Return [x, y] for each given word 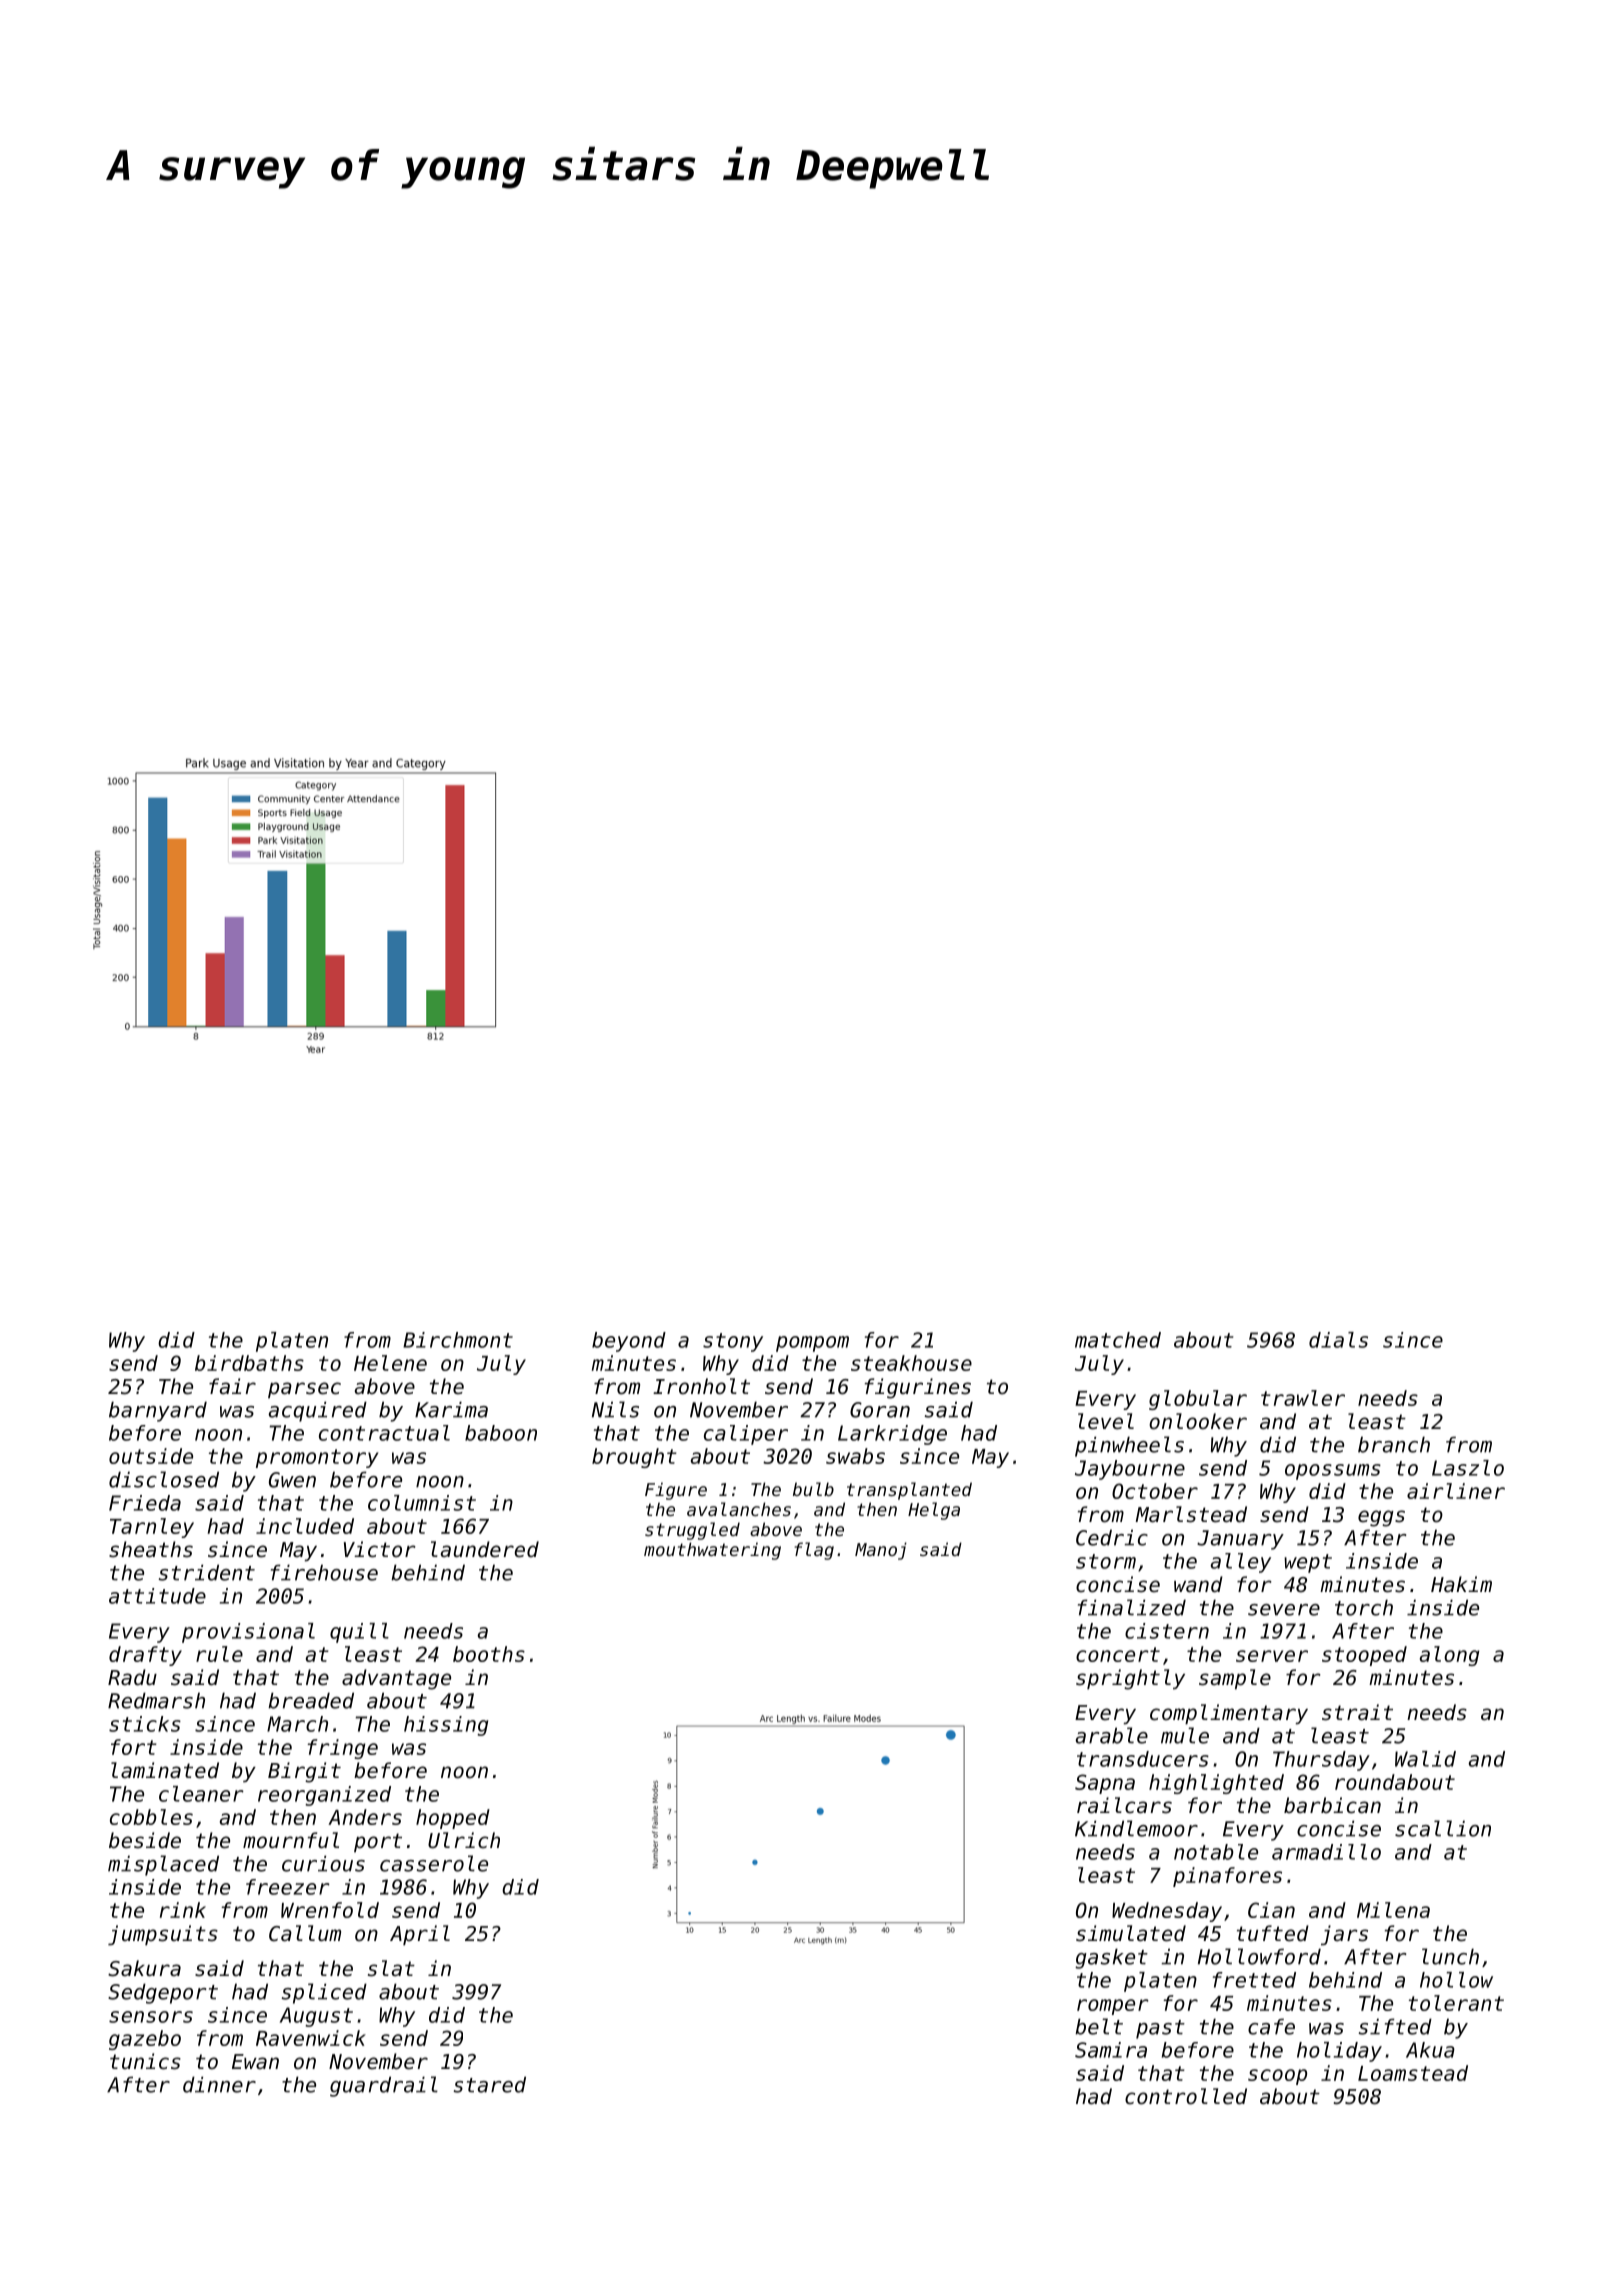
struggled [692, 1531]
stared [489, 2084]
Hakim [1461, 1584]
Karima [451, 1409]
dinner [219, 2084]
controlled [1186, 2096]
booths [489, 1654]
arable [1112, 1735]
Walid [1425, 1759]
